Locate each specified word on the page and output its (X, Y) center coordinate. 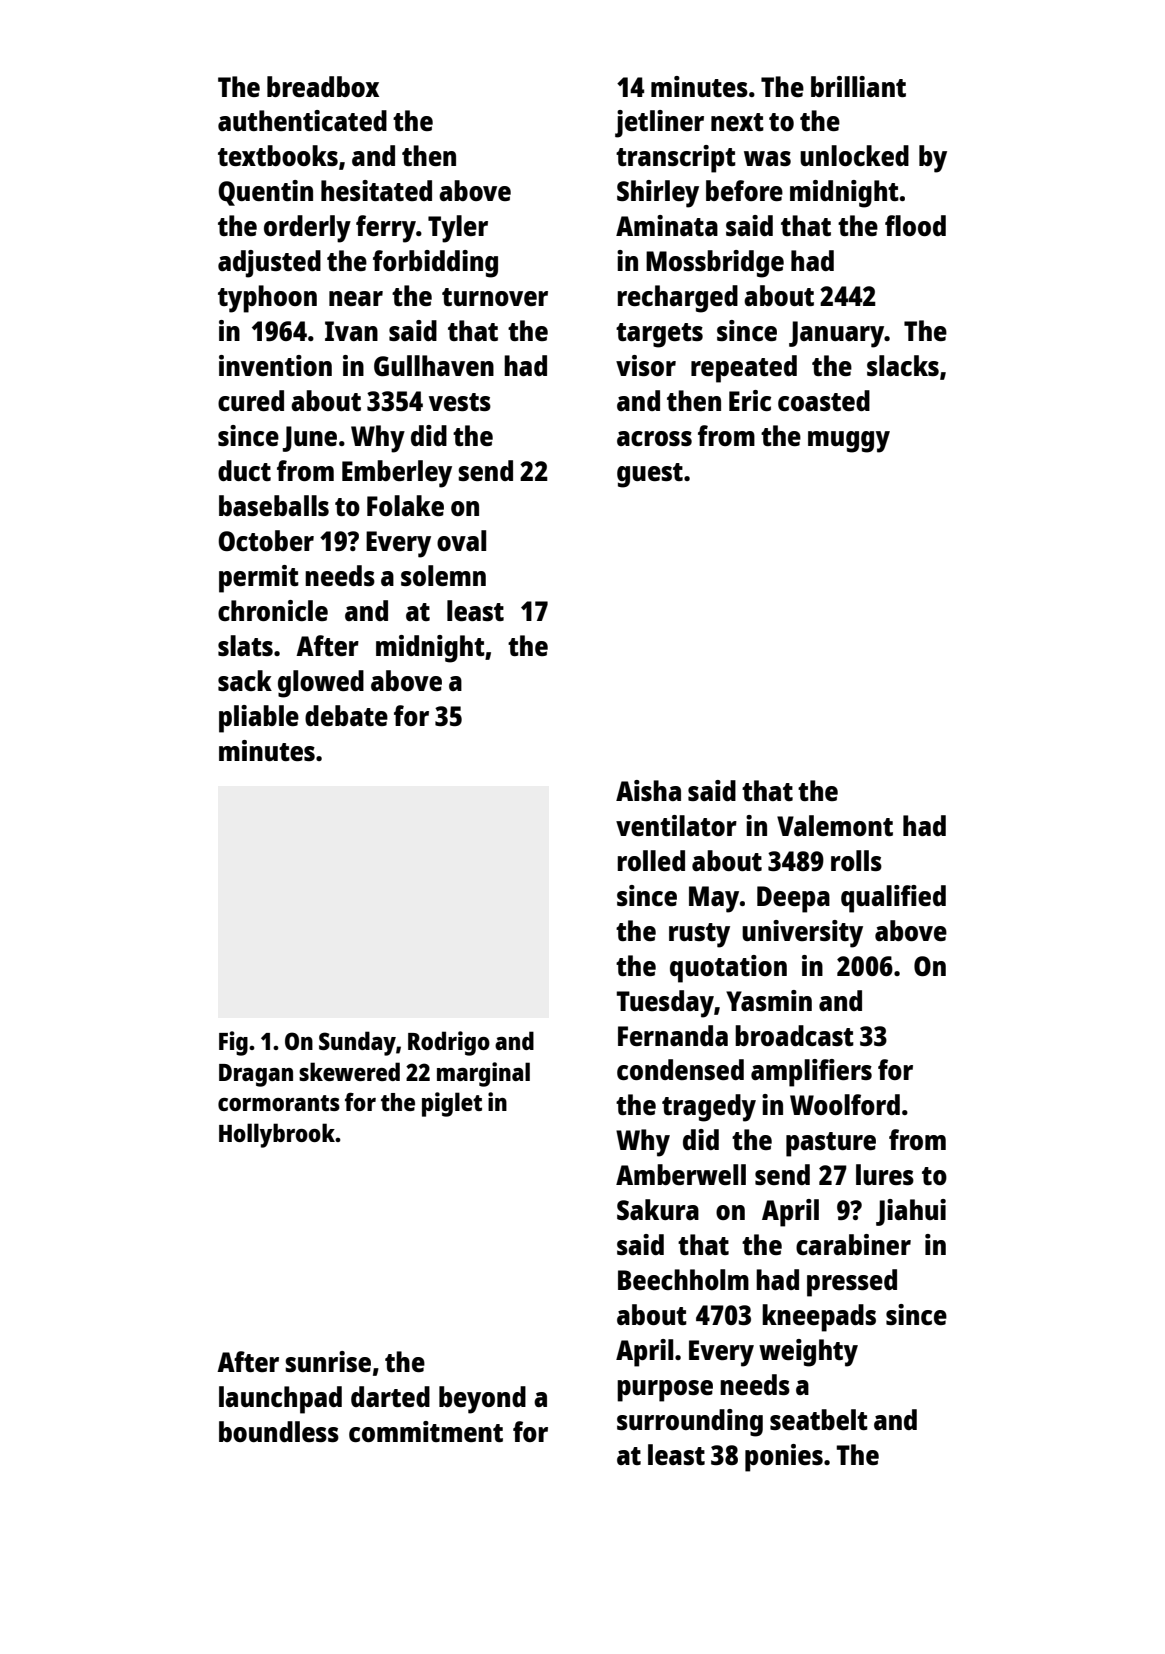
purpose (665, 1391)
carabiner (853, 1244)
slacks (903, 365)
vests (460, 402)
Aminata (667, 225)
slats (245, 645)
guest (650, 475)
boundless (279, 1431)
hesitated (376, 190)
